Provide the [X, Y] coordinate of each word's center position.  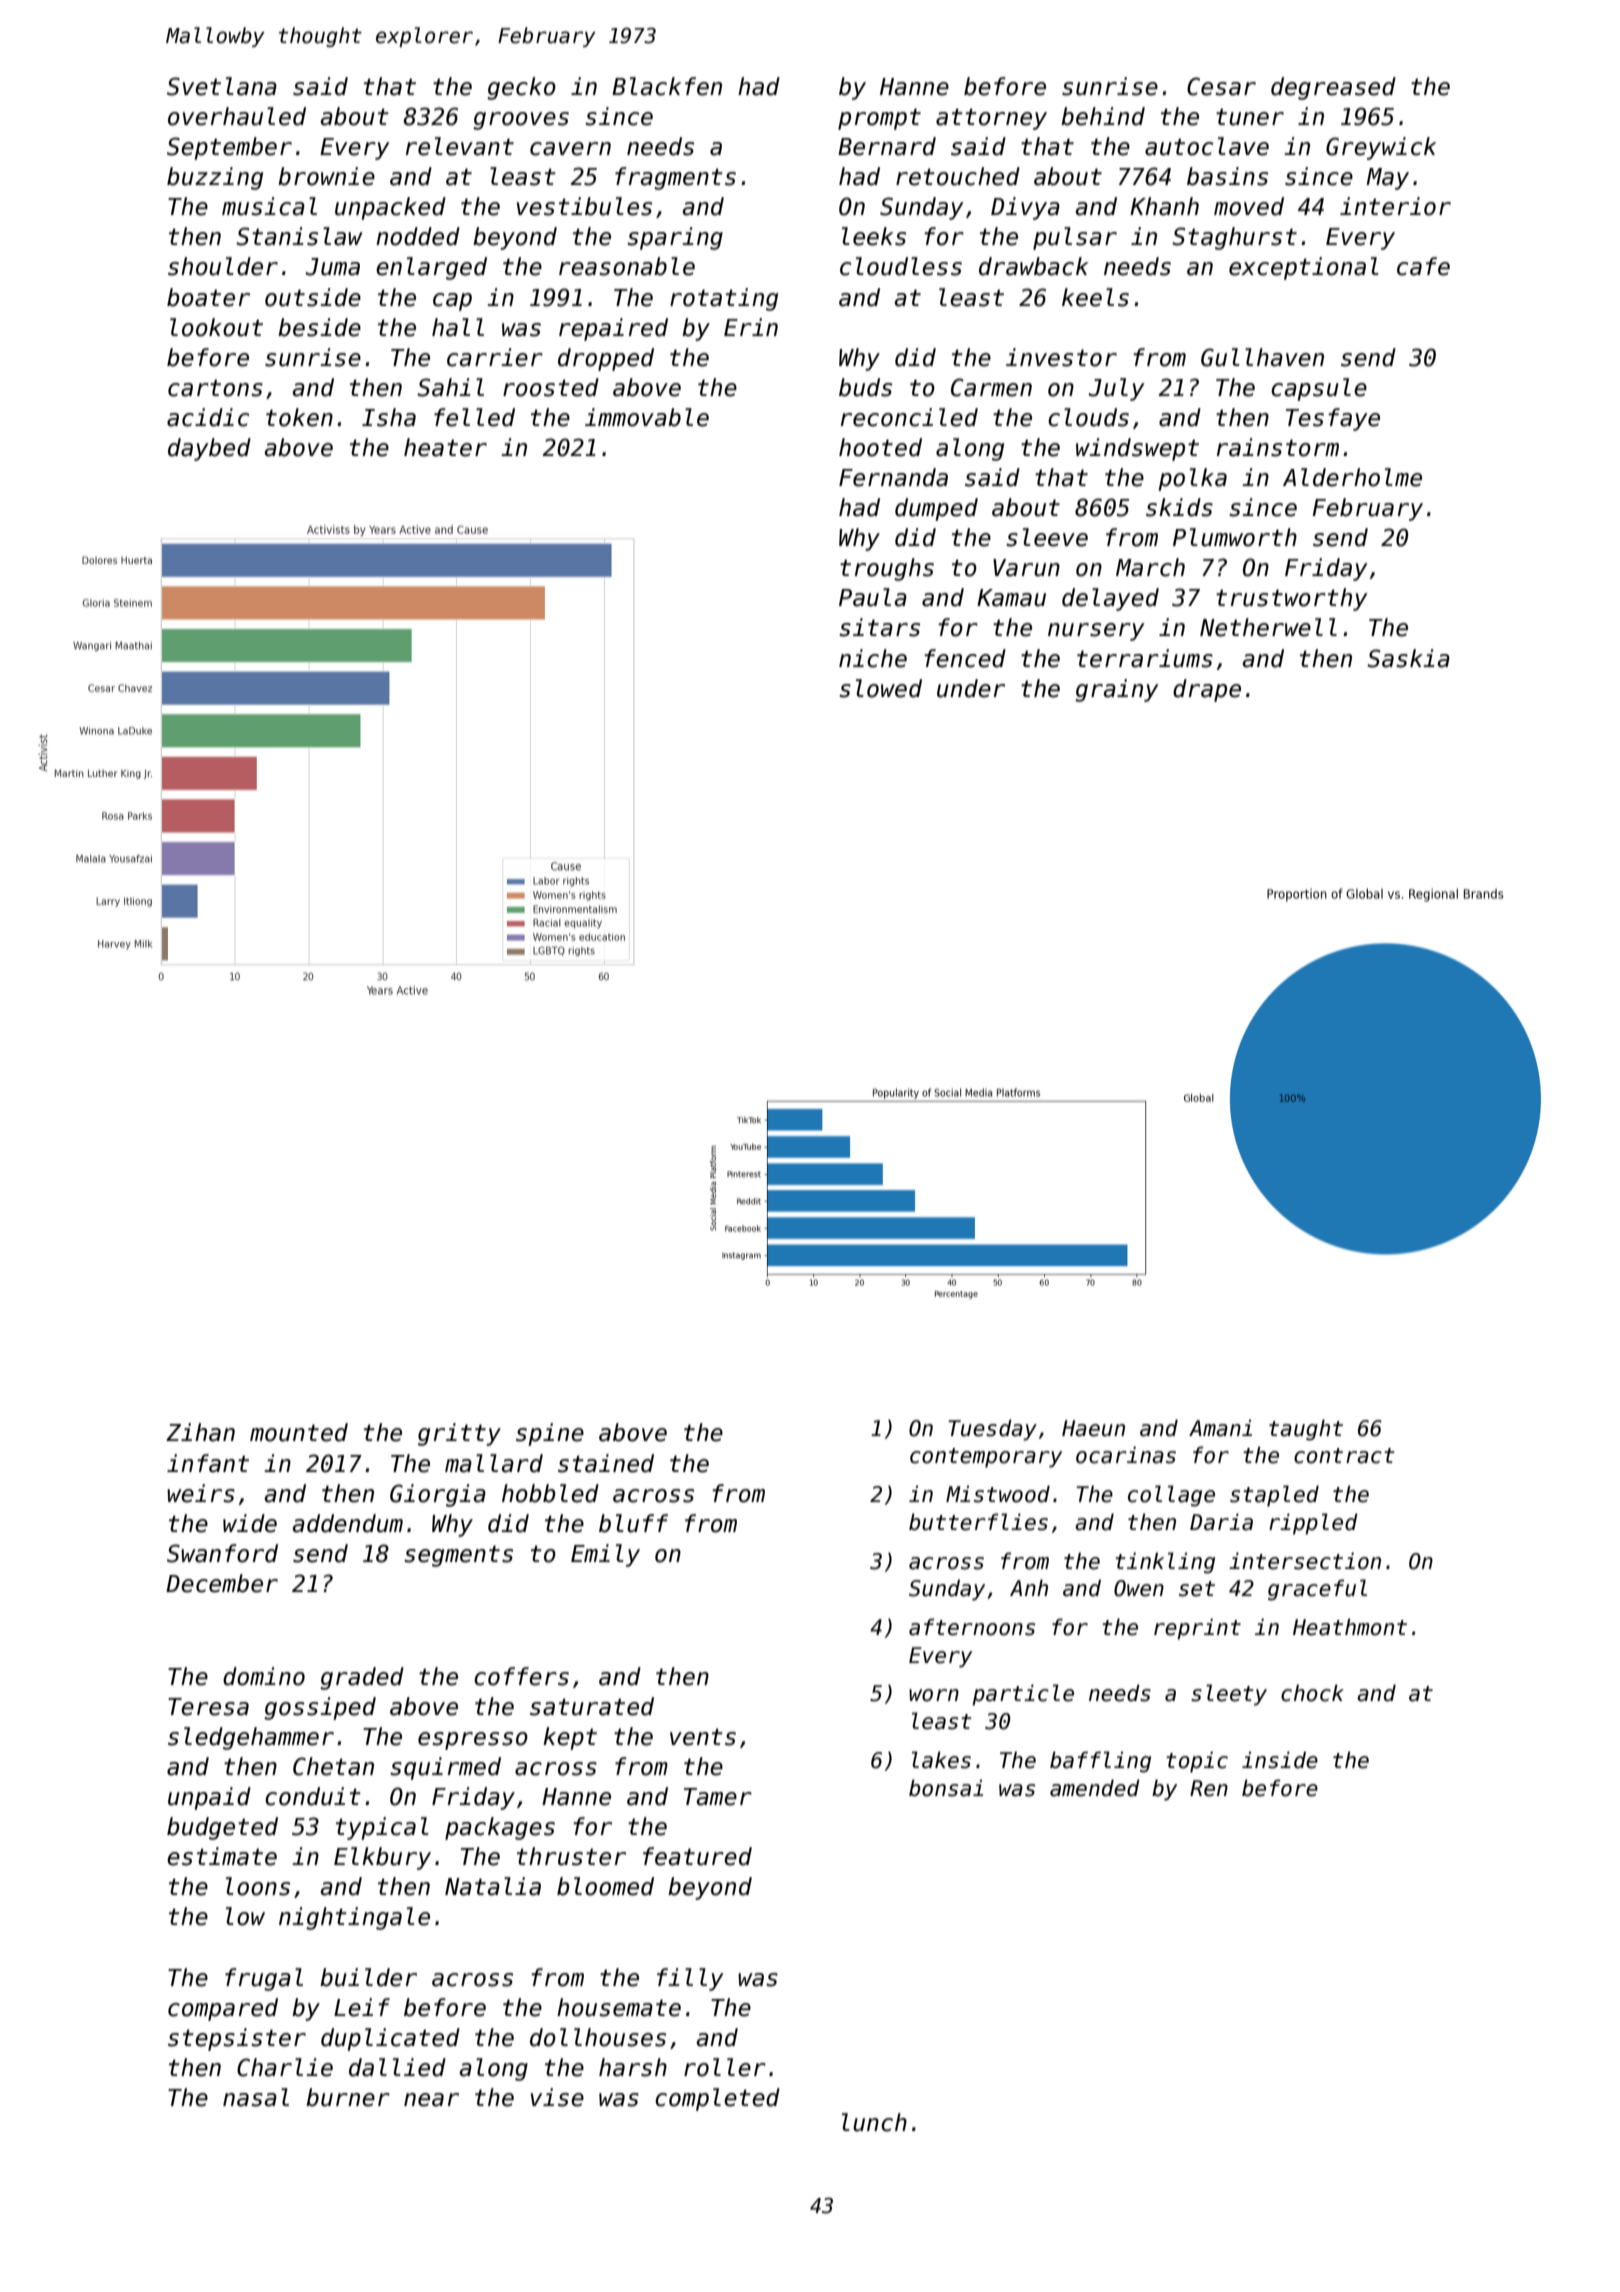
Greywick [1381, 148]
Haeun [1093, 1428]
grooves [521, 121]
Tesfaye [1333, 419]
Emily [605, 1555]
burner [348, 2097]
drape [1207, 690]
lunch [874, 2122]
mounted [299, 1432]
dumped [936, 509]
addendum [347, 1523]
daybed [209, 449]
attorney [991, 119]
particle [1023, 1695]
